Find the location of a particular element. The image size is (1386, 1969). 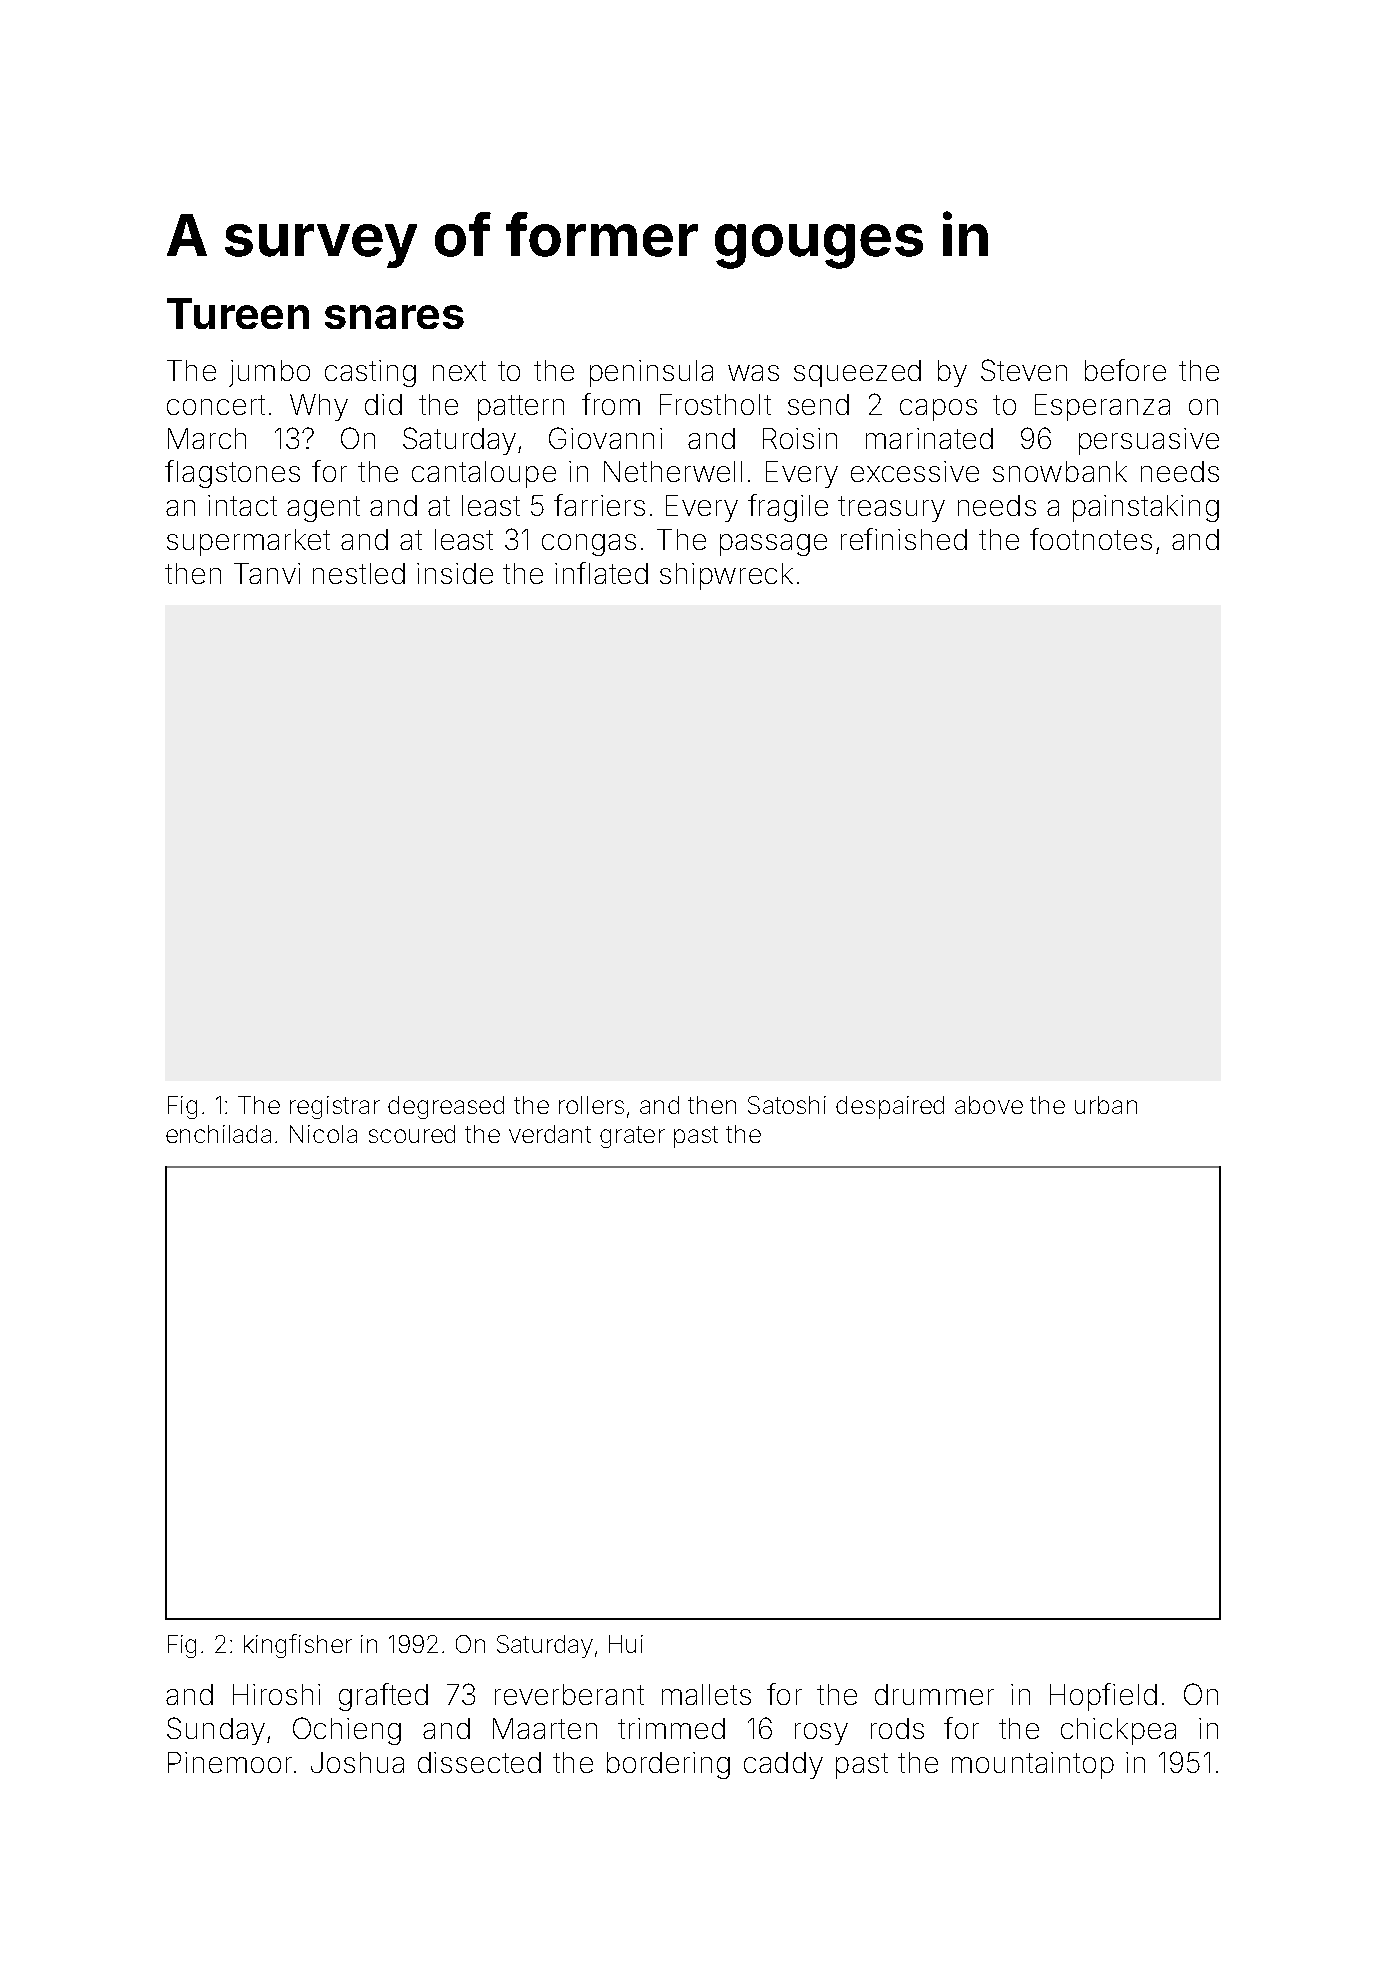

Pinemoor is located at coordinates (230, 1762).
